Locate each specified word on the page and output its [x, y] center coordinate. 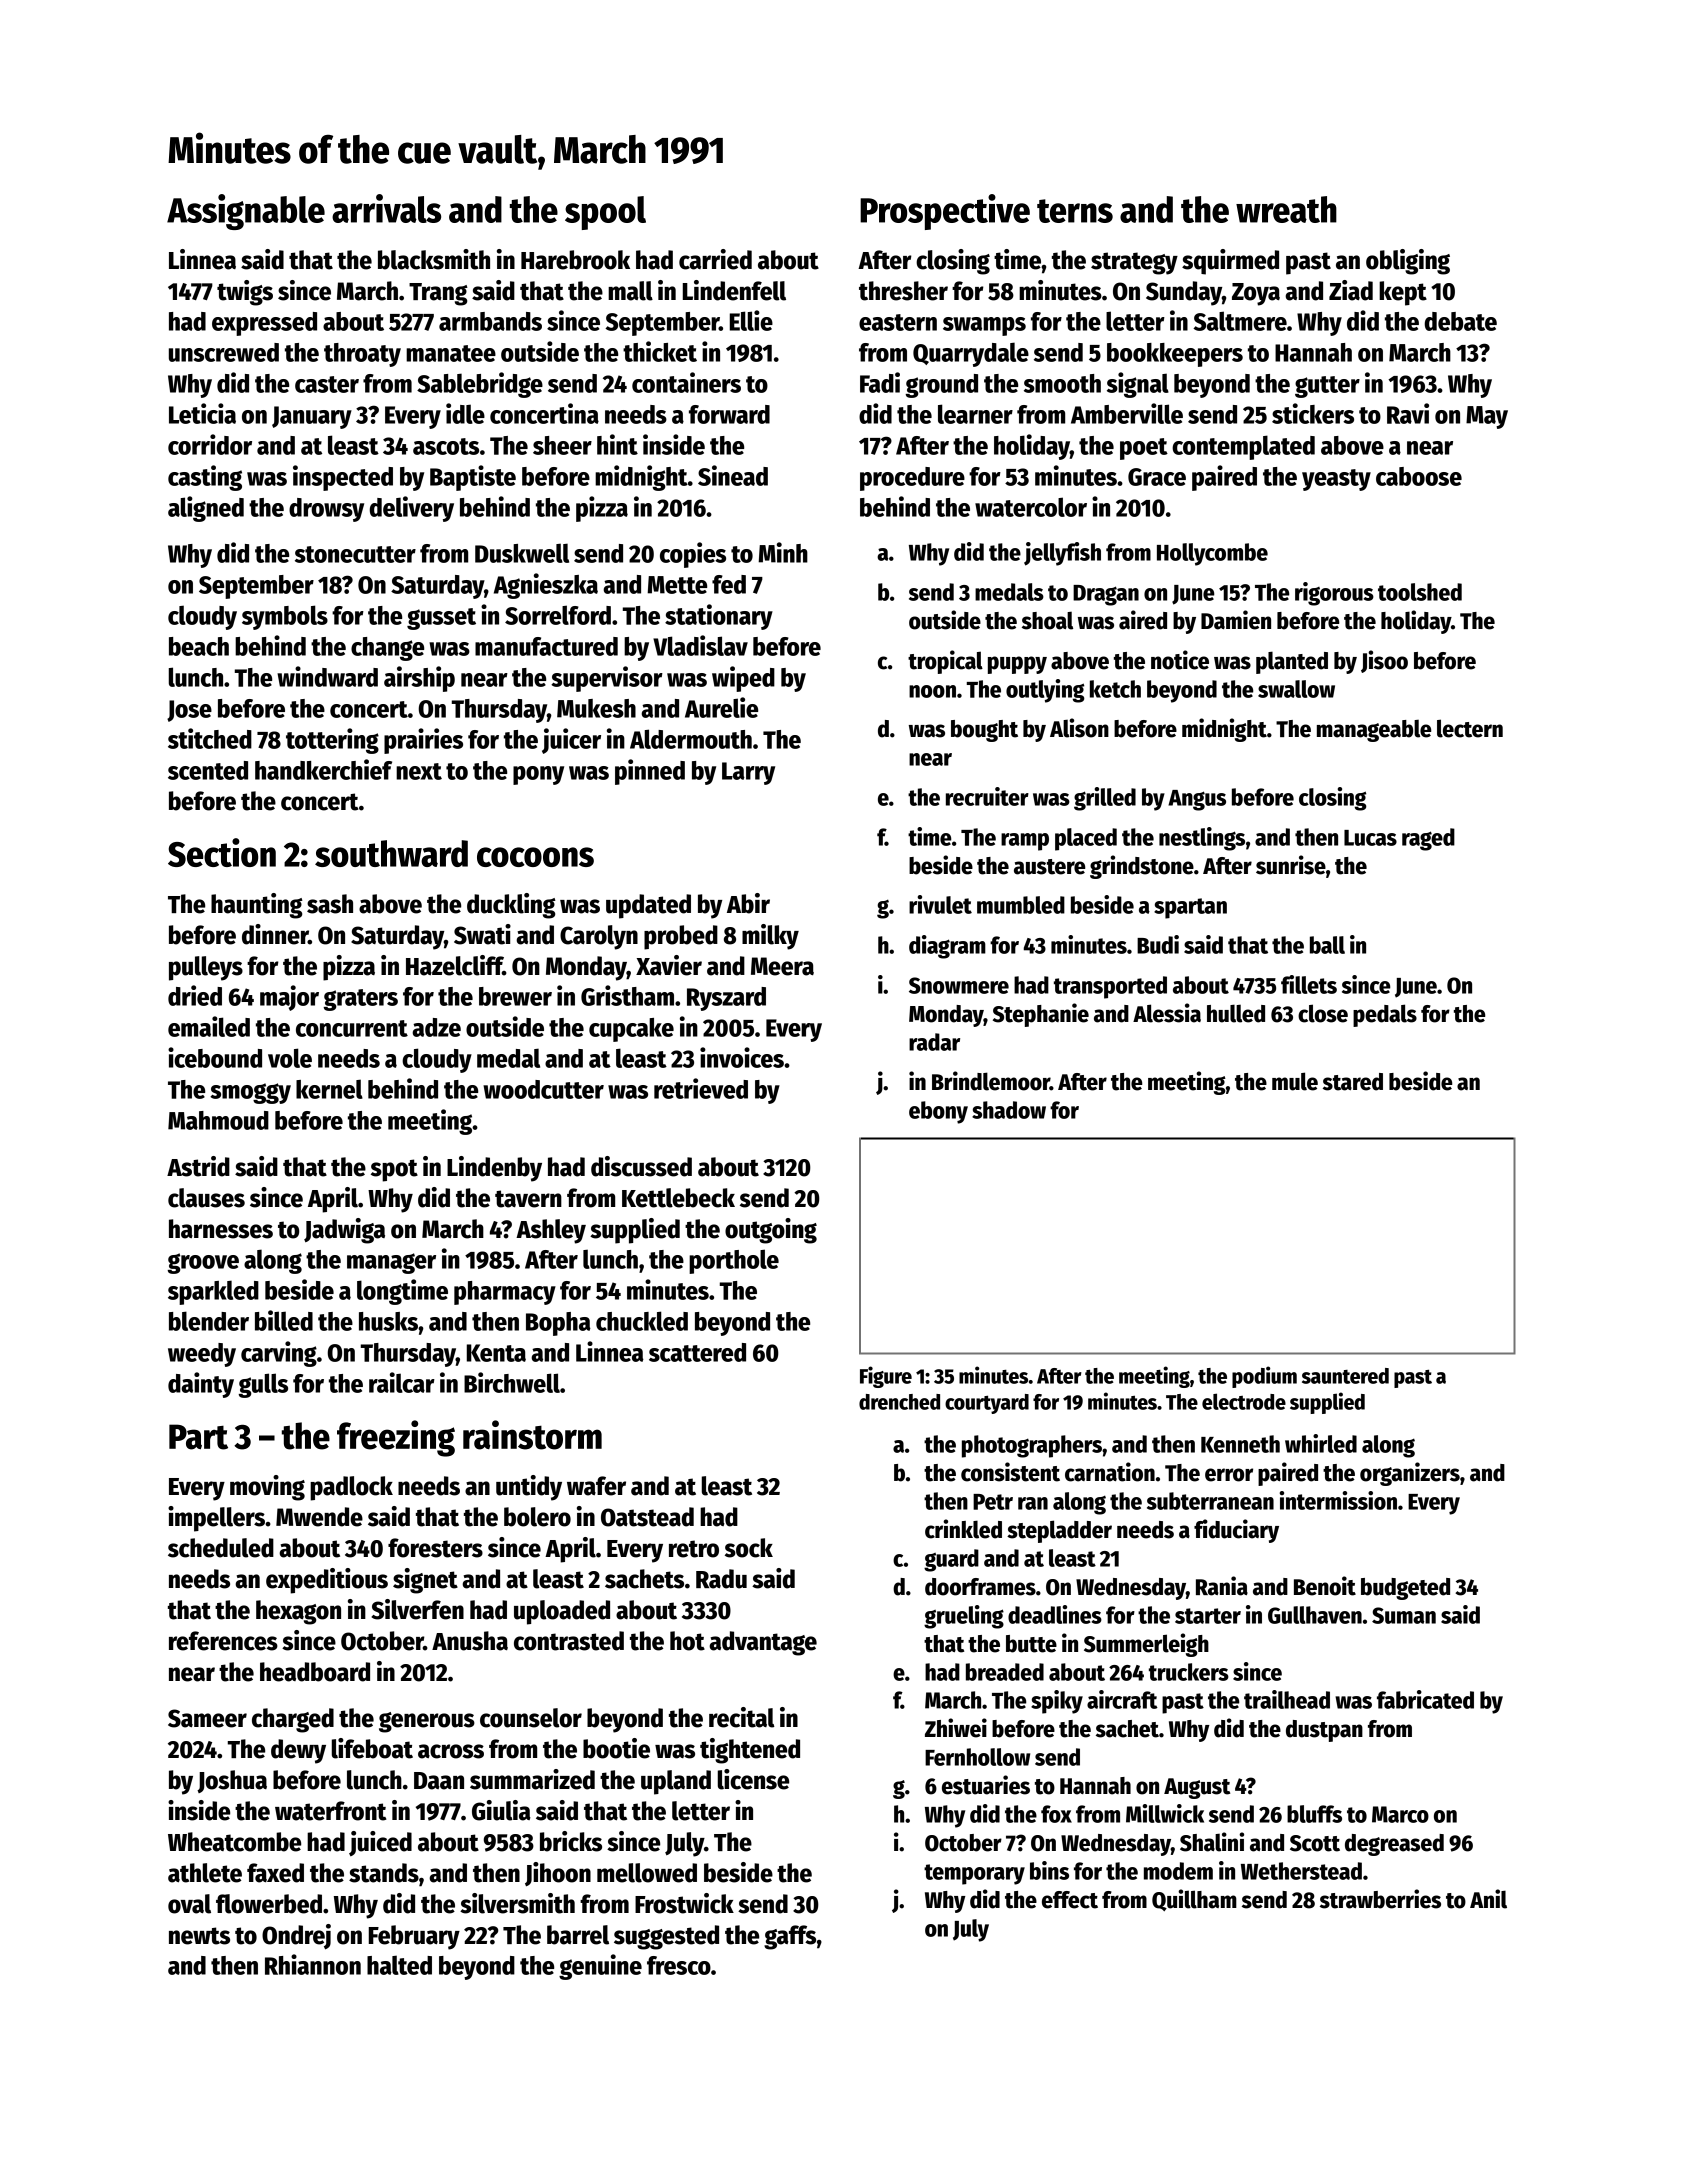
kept [1403, 293]
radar [934, 1042]
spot [394, 1170]
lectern [1470, 728]
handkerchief [323, 769]
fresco [679, 1965]
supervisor [607, 679]
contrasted [569, 1641]
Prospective [945, 212]
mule [1295, 1081]
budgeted [1405, 1589]
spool [605, 213]
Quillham [1194, 1900]
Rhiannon [313, 1964]
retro [694, 1549]
